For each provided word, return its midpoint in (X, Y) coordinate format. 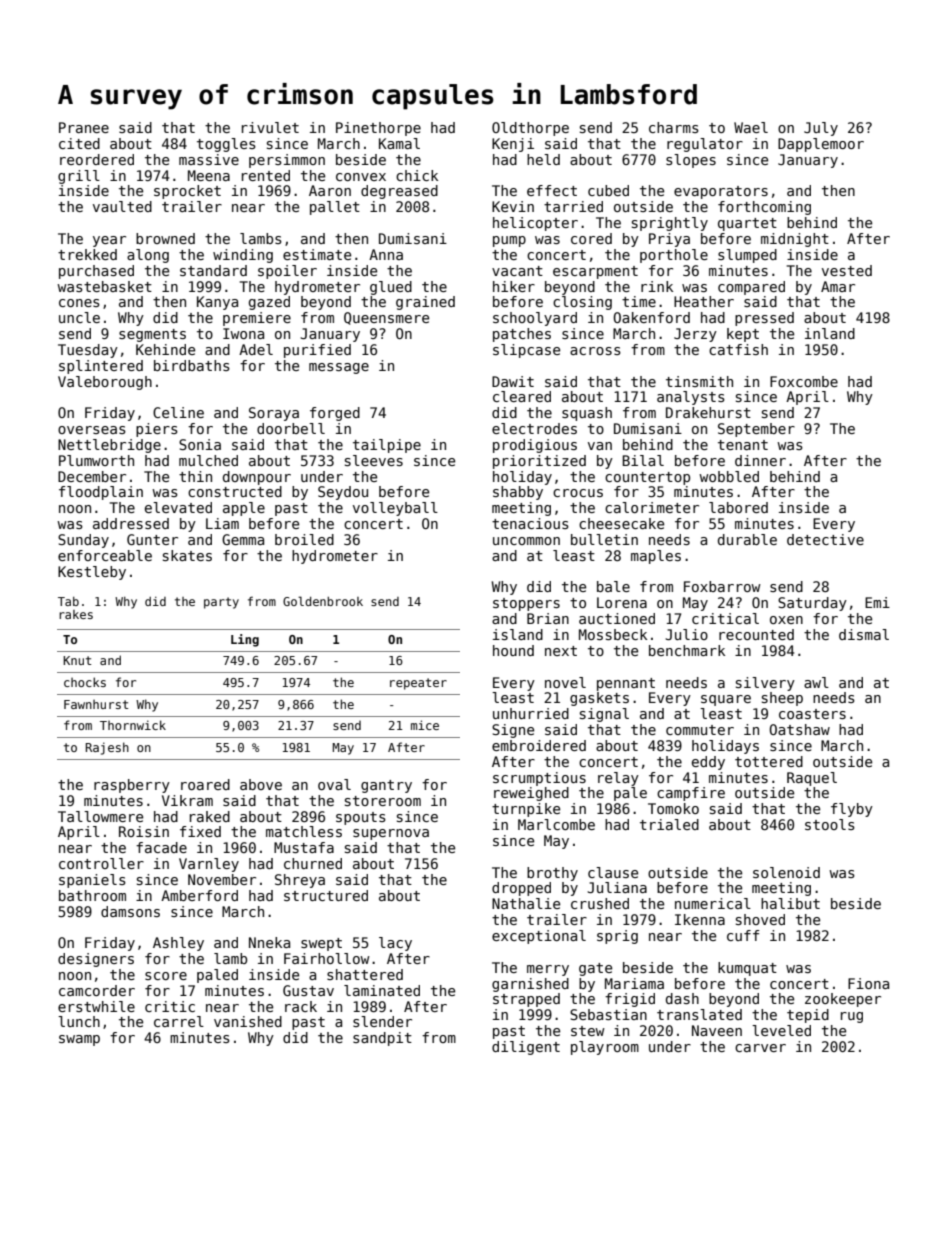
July (821, 129)
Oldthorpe (530, 129)
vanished (248, 1021)
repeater (418, 684)
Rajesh (107, 748)
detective (825, 539)
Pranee (84, 127)
